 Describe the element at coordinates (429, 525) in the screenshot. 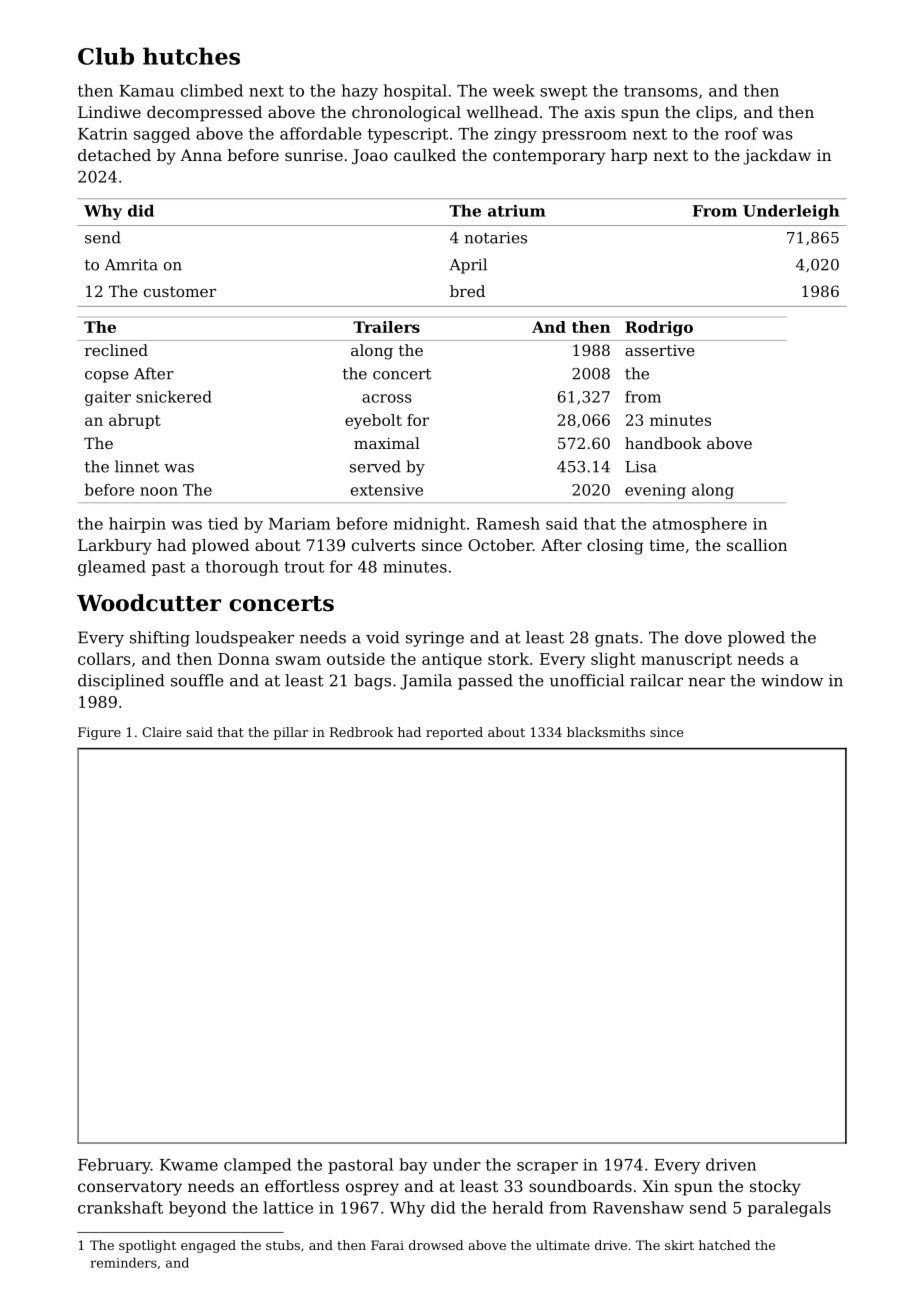

I see `midnight` at that location.
